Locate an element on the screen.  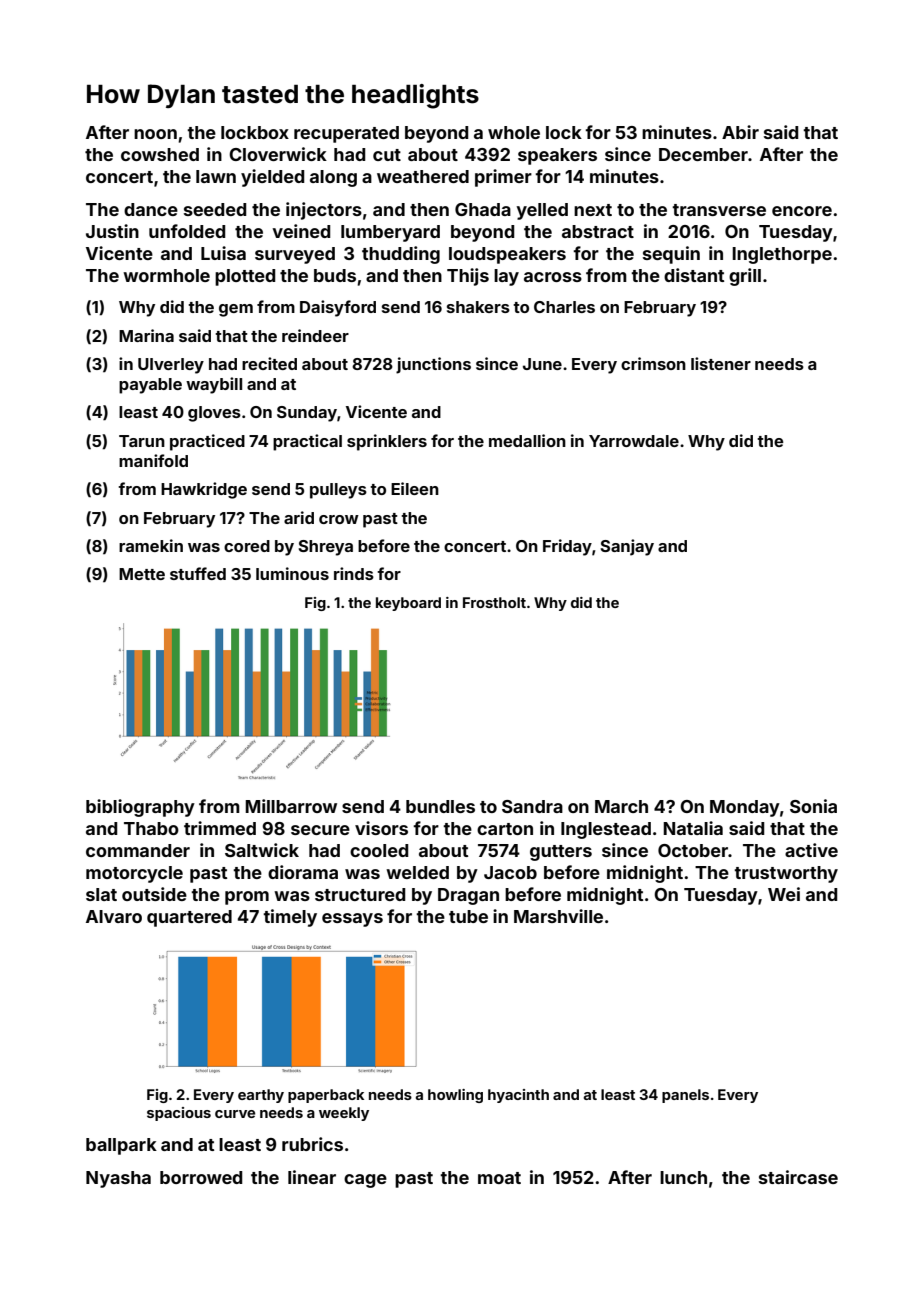
bibliography is located at coordinates (140, 808).
